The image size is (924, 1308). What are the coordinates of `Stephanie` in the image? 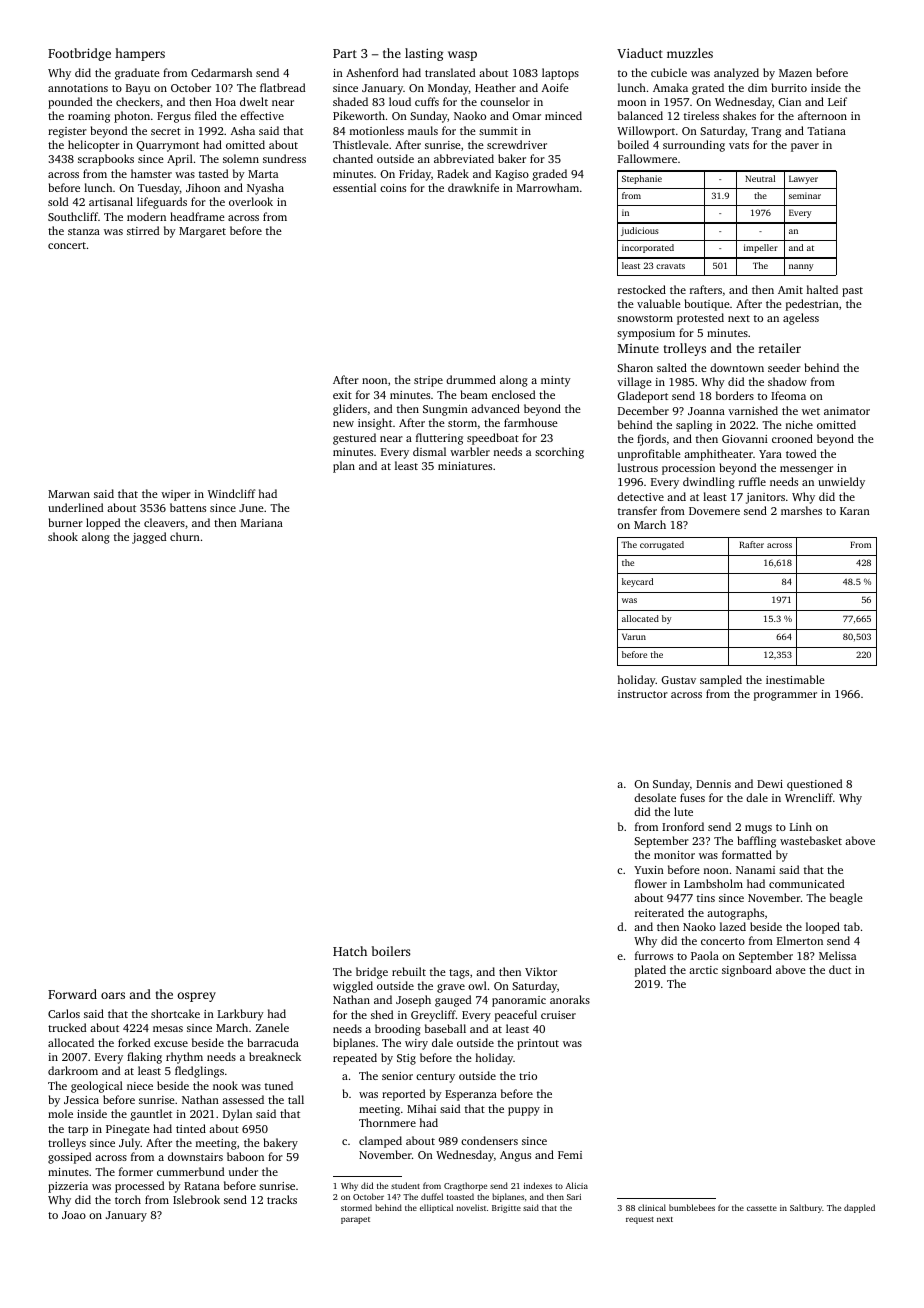 It's located at (642, 179).
